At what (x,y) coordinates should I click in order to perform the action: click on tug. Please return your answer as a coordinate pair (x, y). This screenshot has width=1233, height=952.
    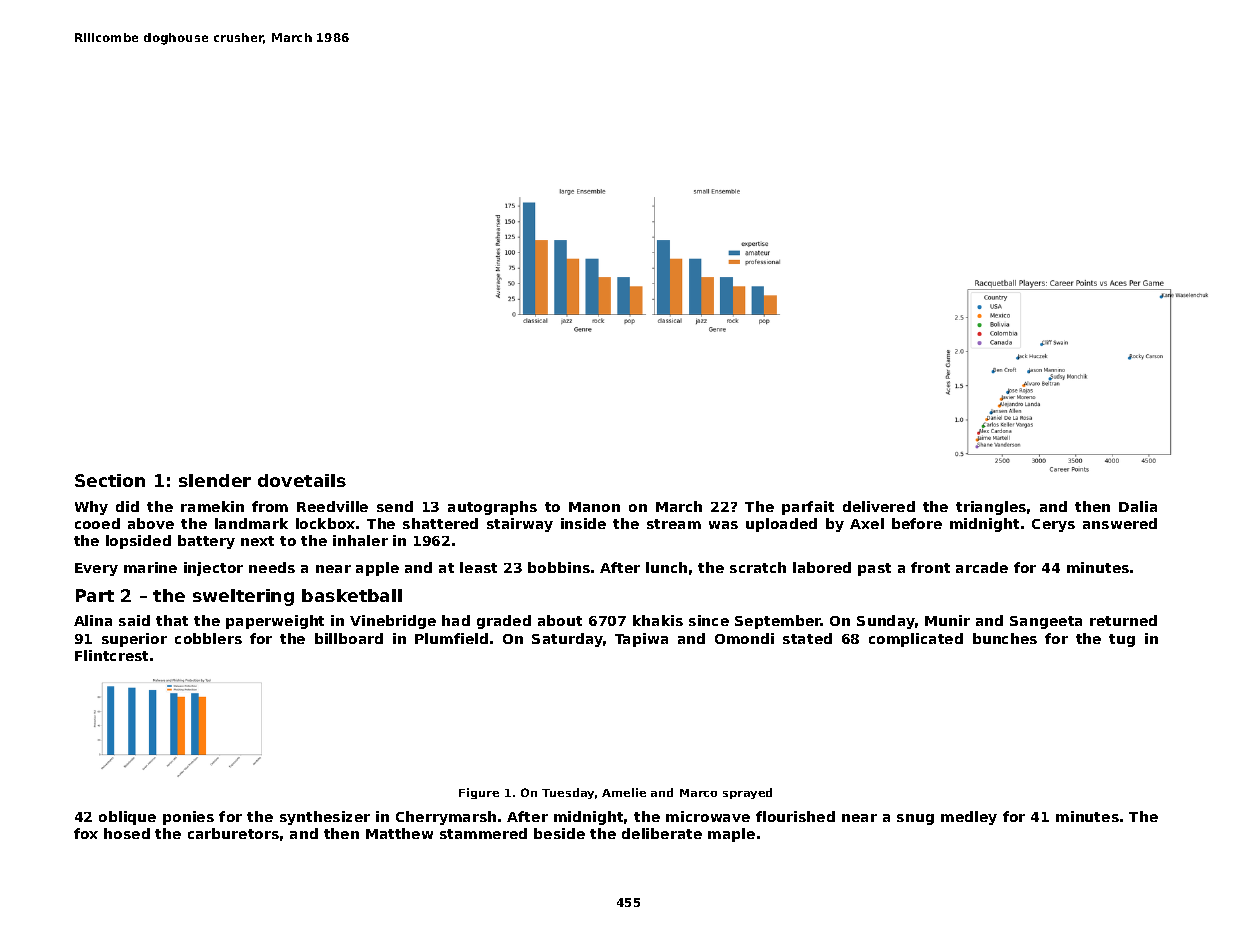
    Looking at the image, I should click on (1122, 640).
